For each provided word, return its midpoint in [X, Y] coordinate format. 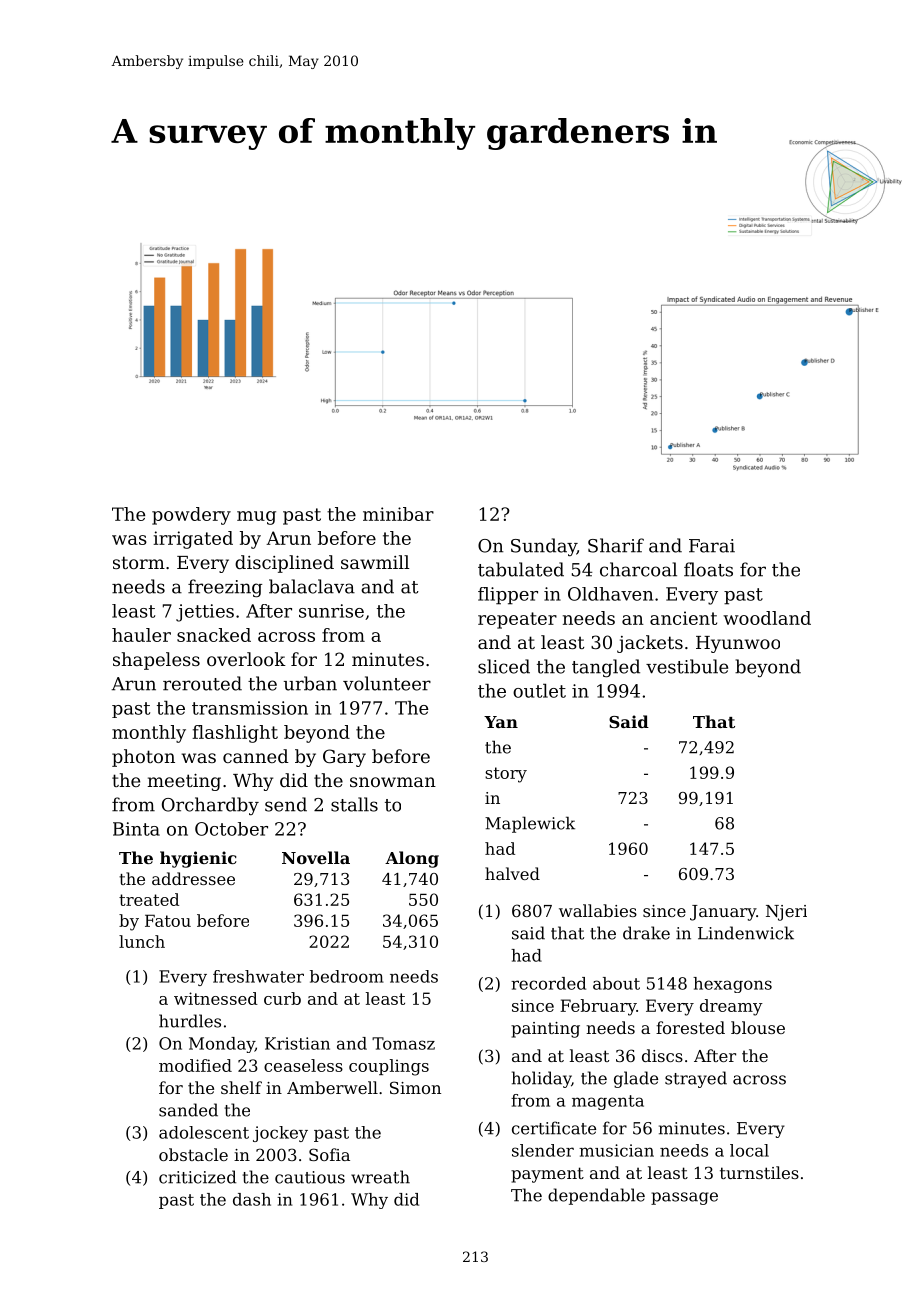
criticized [197, 1177]
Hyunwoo [738, 644]
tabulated [521, 569]
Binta [136, 829]
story [506, 775]
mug [256, 518]
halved [512, 873]
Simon [415, 1087]
